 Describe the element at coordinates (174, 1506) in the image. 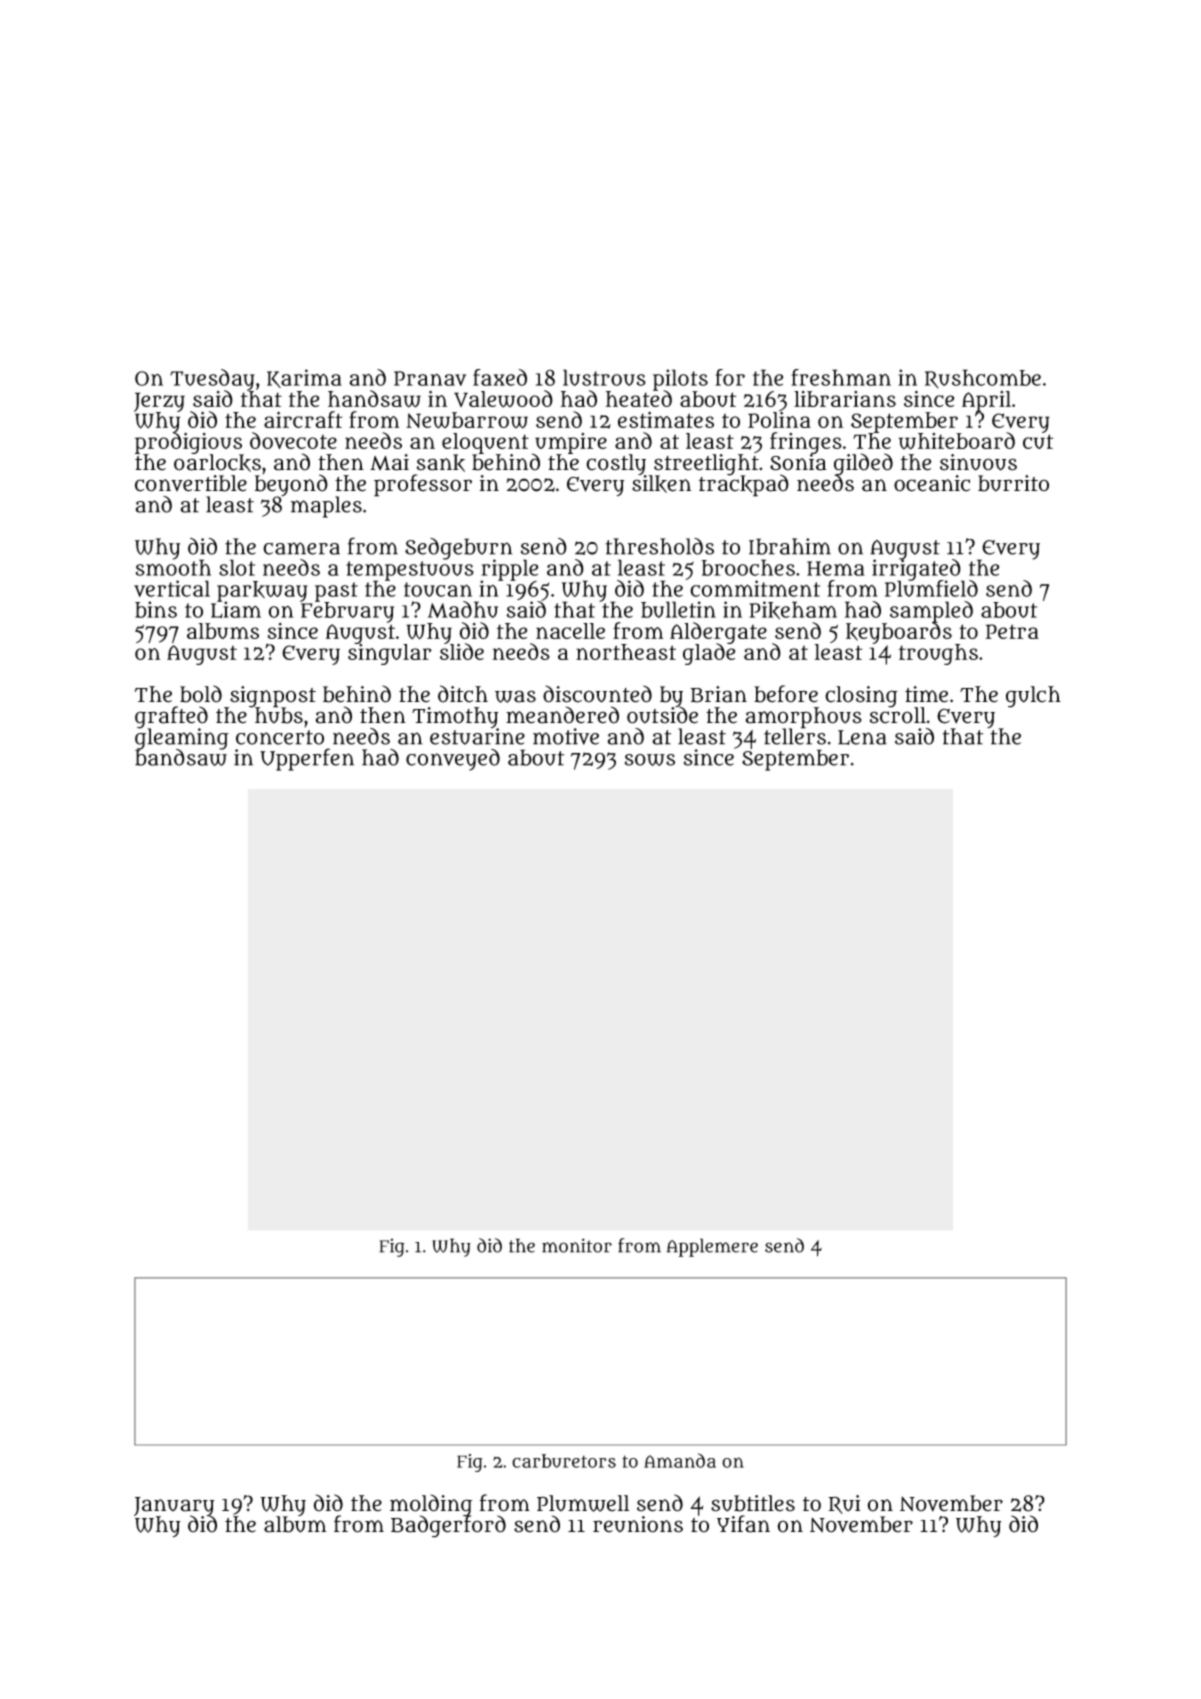

I see `January` at that location.
